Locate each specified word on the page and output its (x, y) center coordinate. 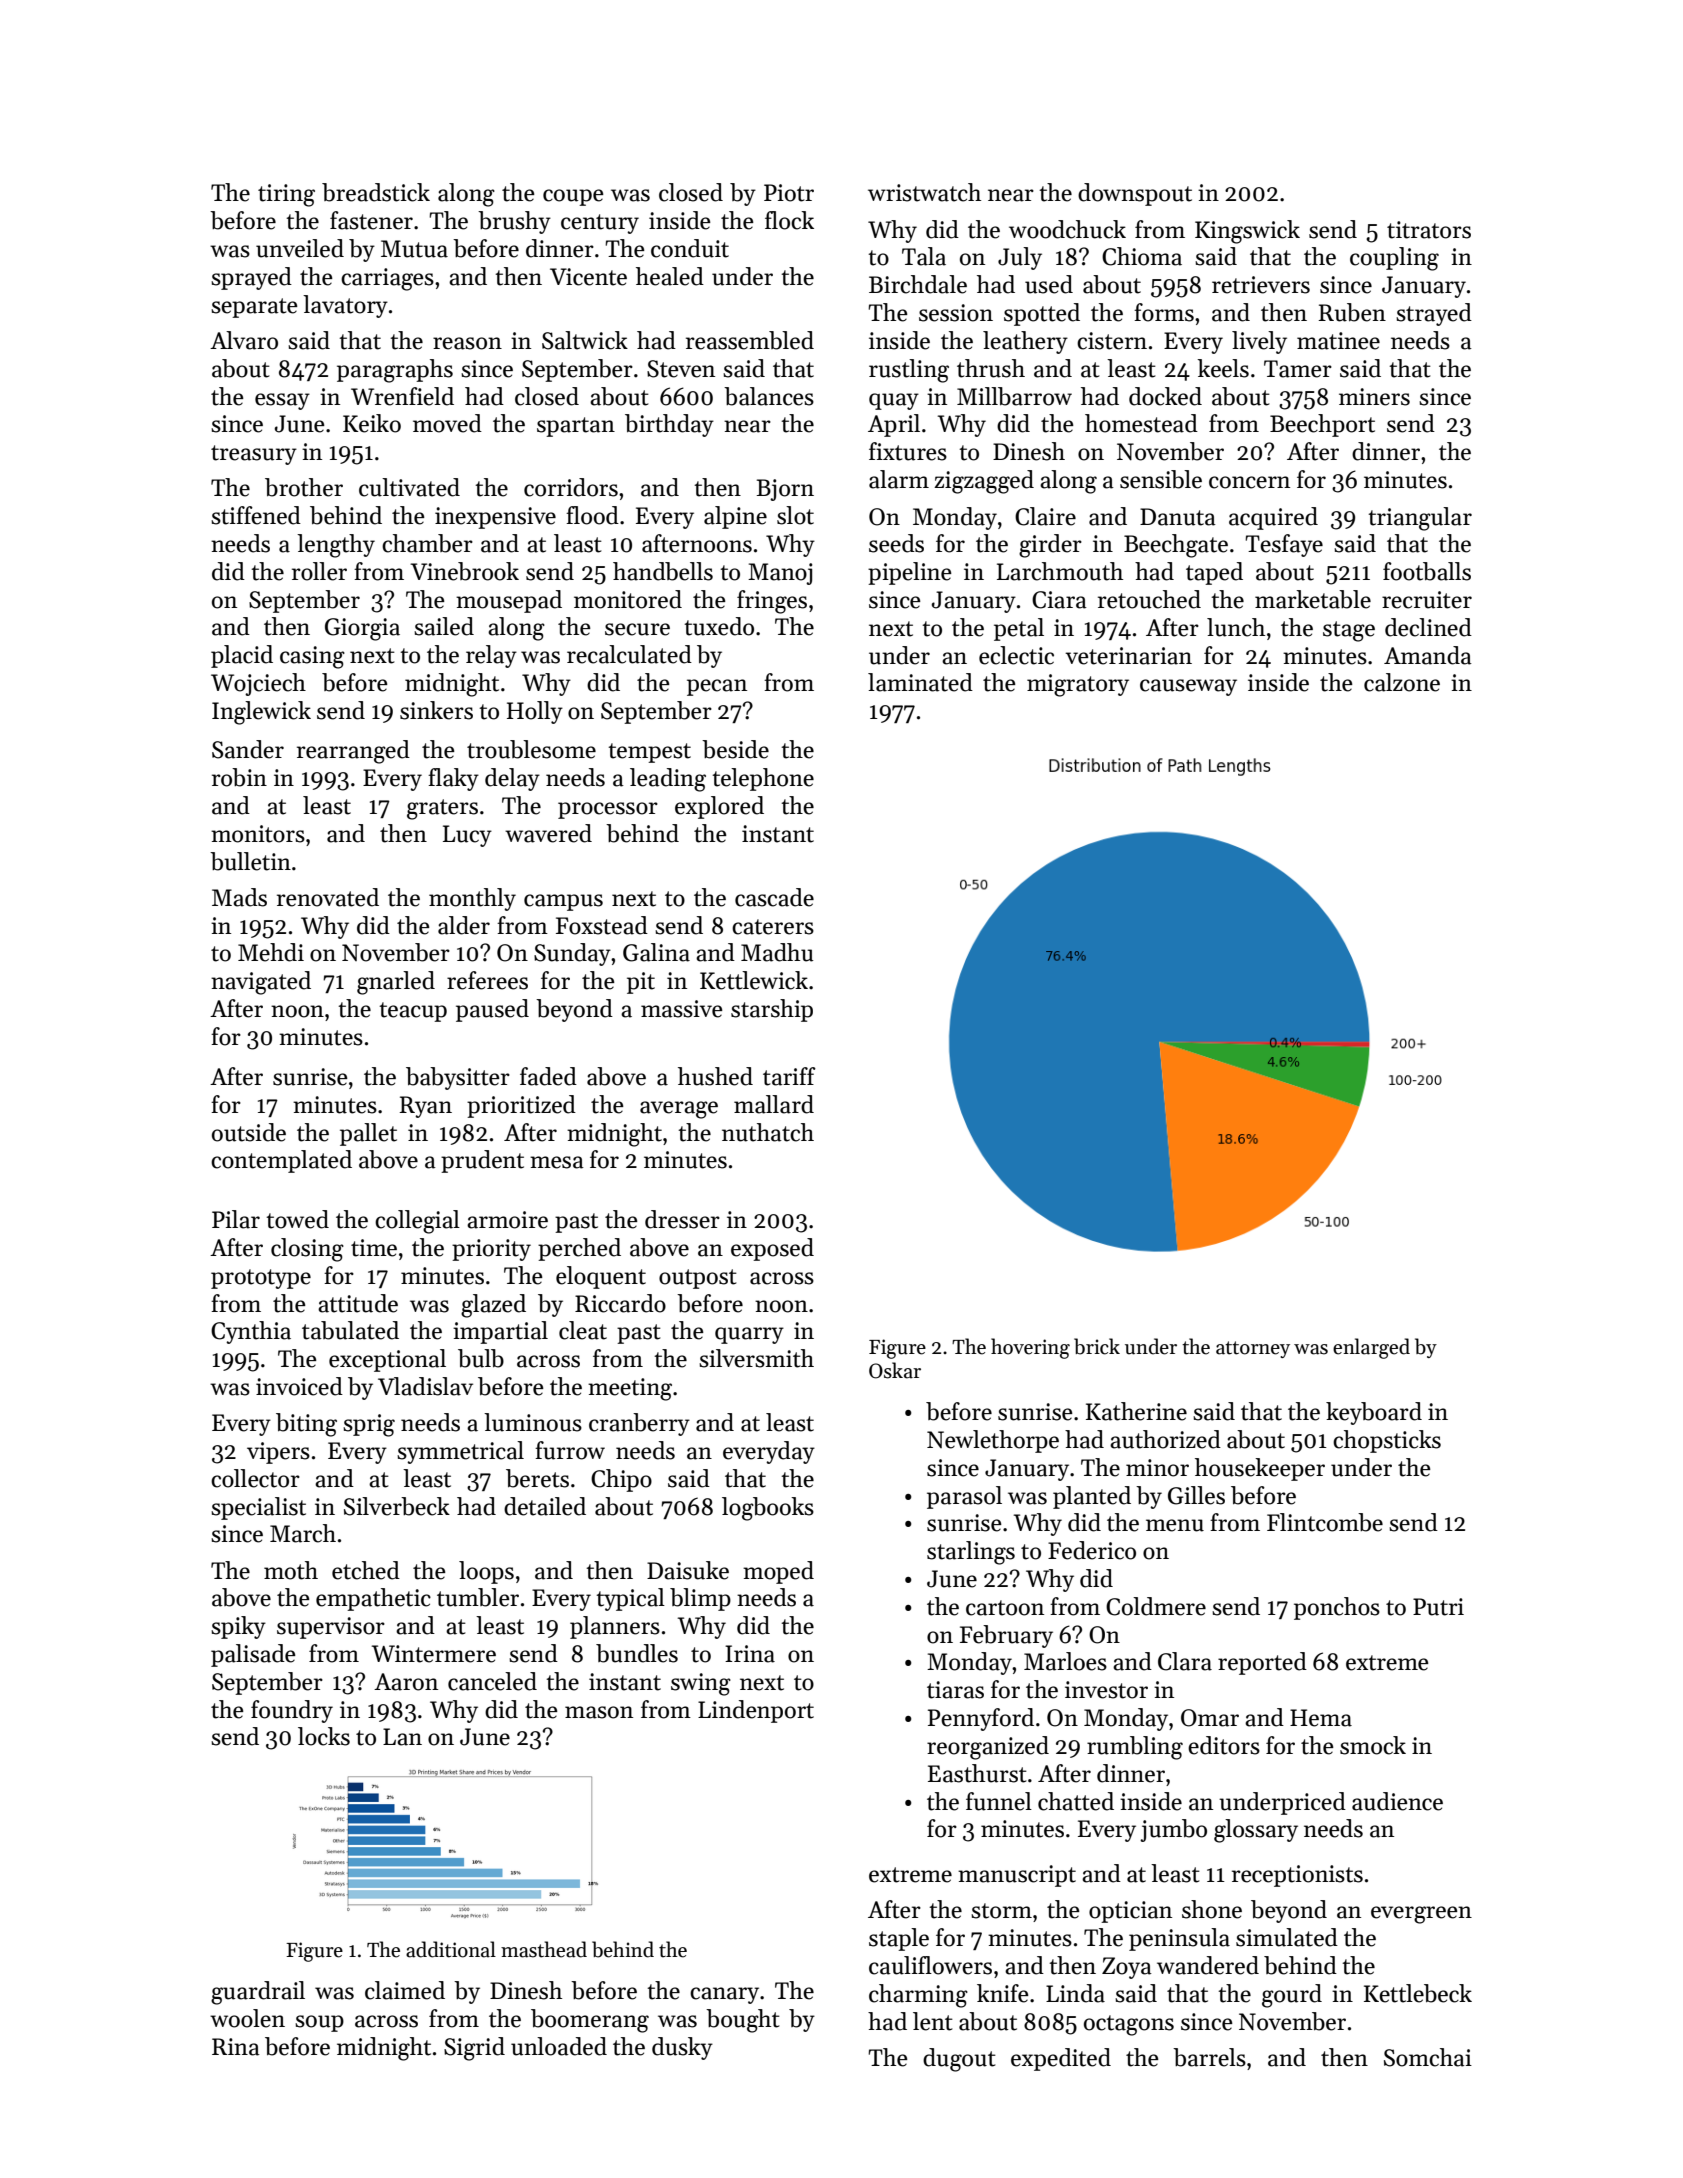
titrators (1429, 230)
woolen (247, 2018)
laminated (920, 682)
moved (447, 423)
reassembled (750, 340)
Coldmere (1156, 1606)
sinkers (436, 710)
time (374, 1248)
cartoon (1005, 1608)
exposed (772, 1249)
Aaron (406, 1682)
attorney (1253, 1349)
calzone (1402, 682)
